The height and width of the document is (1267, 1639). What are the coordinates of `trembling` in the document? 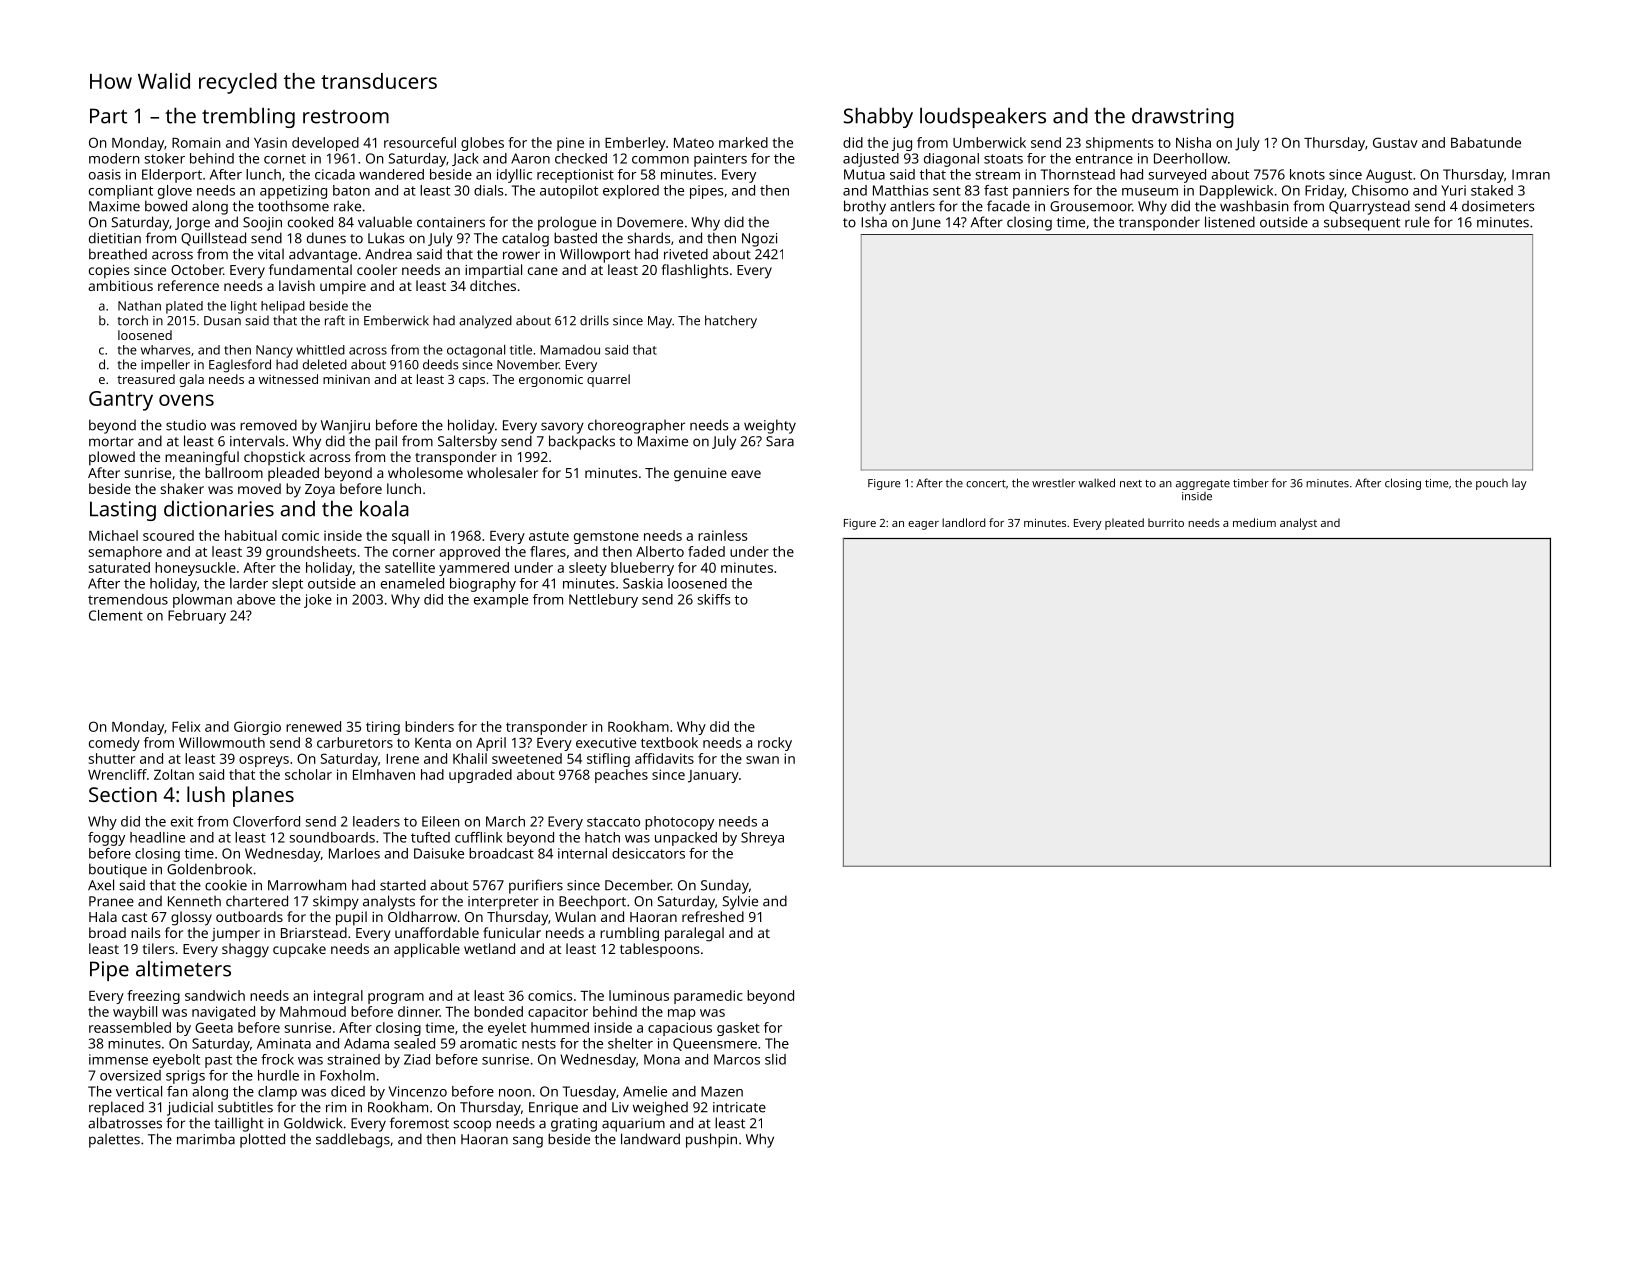 It's located at (248, 117).
